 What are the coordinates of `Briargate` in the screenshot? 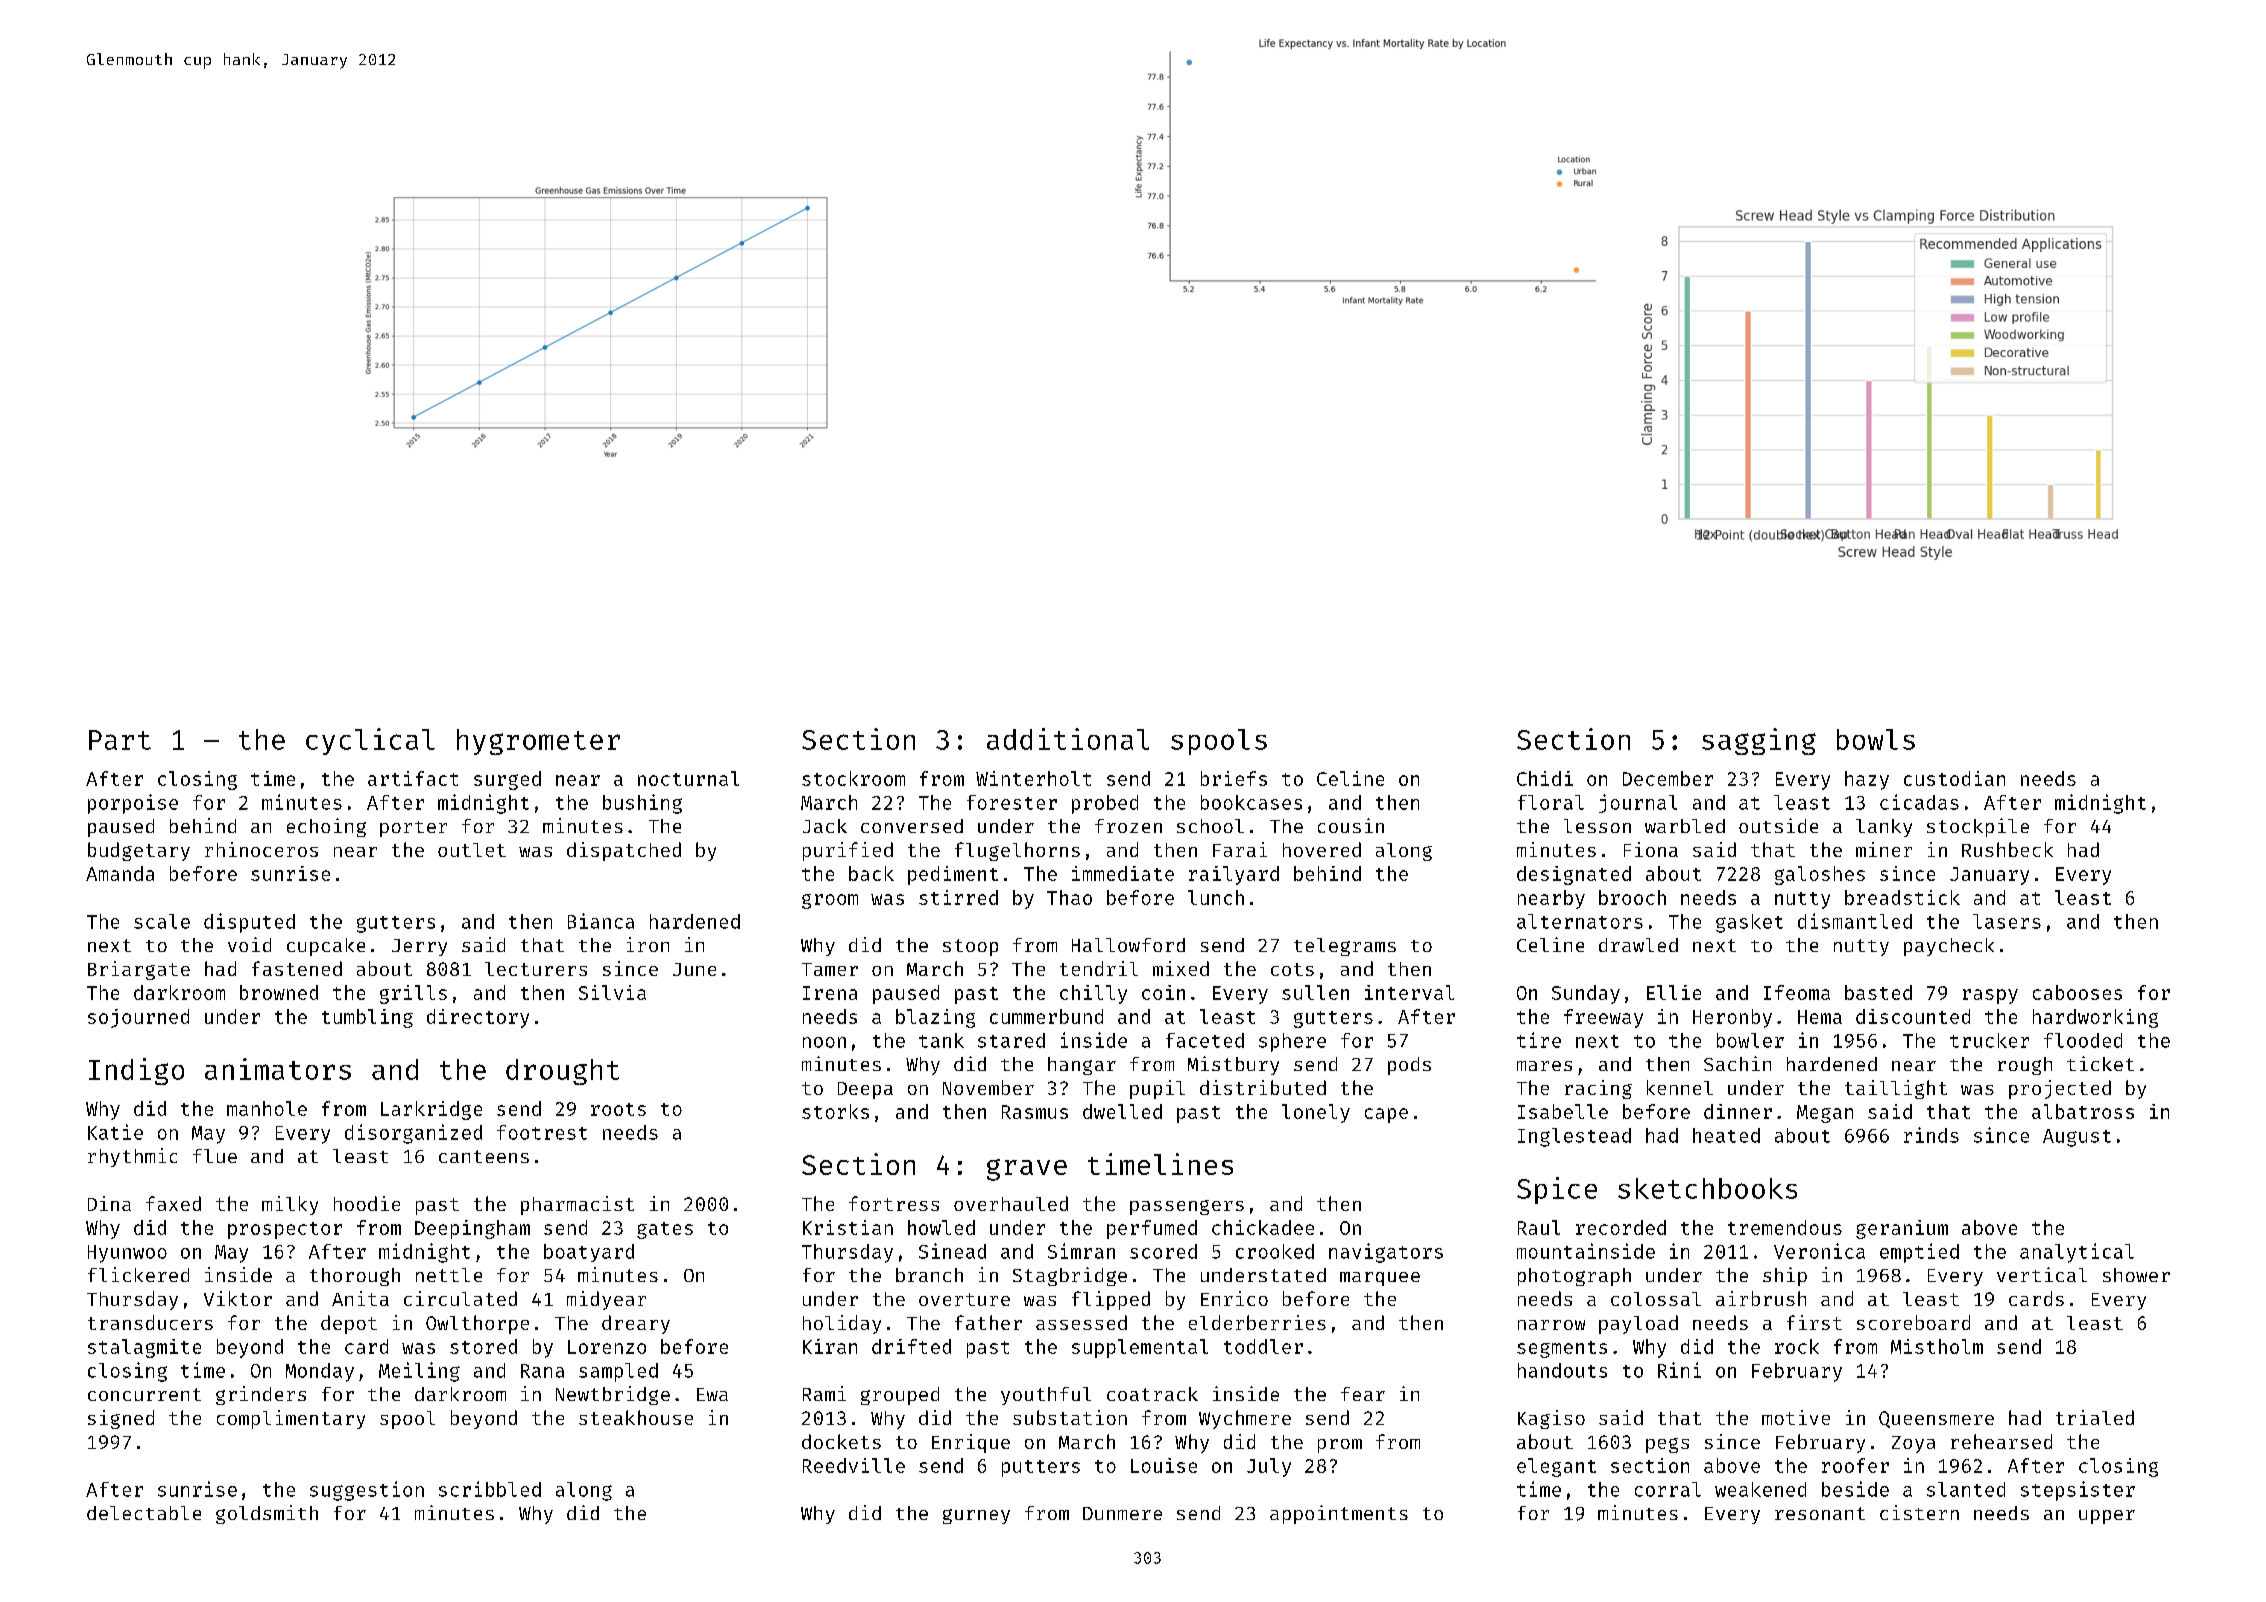 It's located at (139, 970).
